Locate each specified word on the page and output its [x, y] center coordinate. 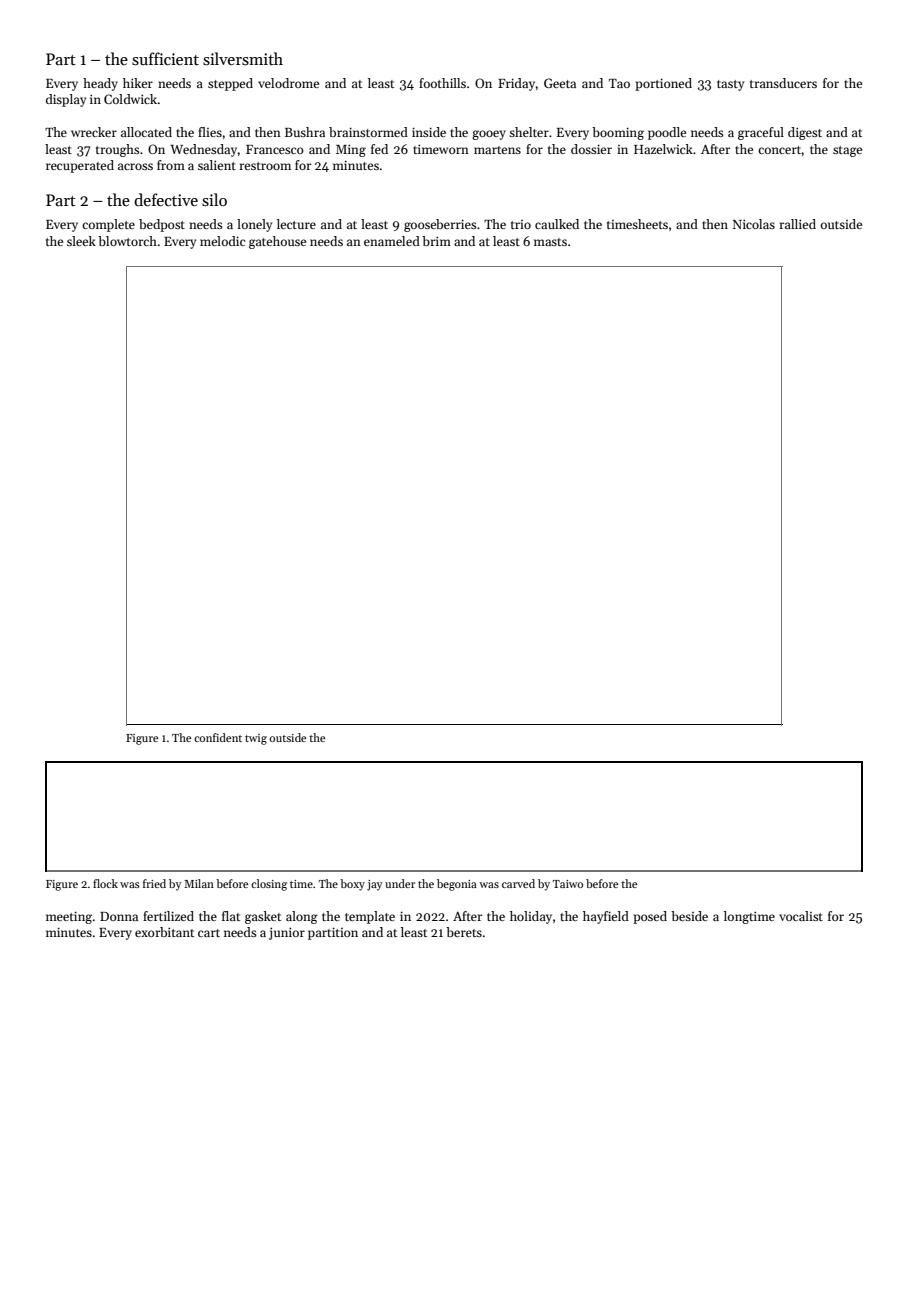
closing [269, 885]
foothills [442, 83]
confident [218, 737]
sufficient [165, 59]
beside [689, 916]
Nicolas [754, 224]
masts [550, 242]
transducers [783, 83]
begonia [457, 885]
